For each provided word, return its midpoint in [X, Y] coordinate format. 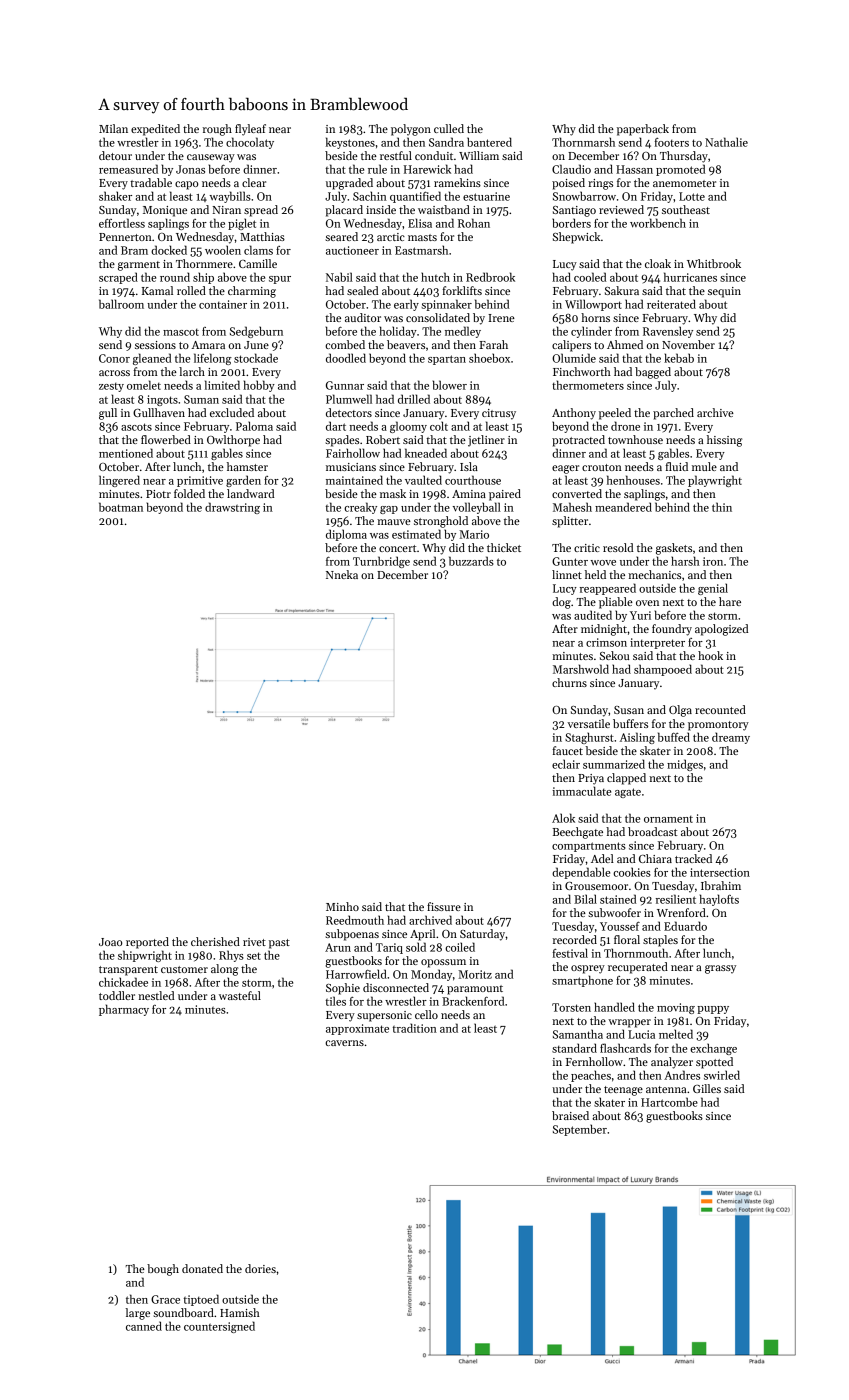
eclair [566, 764]
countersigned [219, 1327]
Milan [113, 128]
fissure [444, 906]
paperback [643, 130]
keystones [350, 143]
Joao [110, 942]
